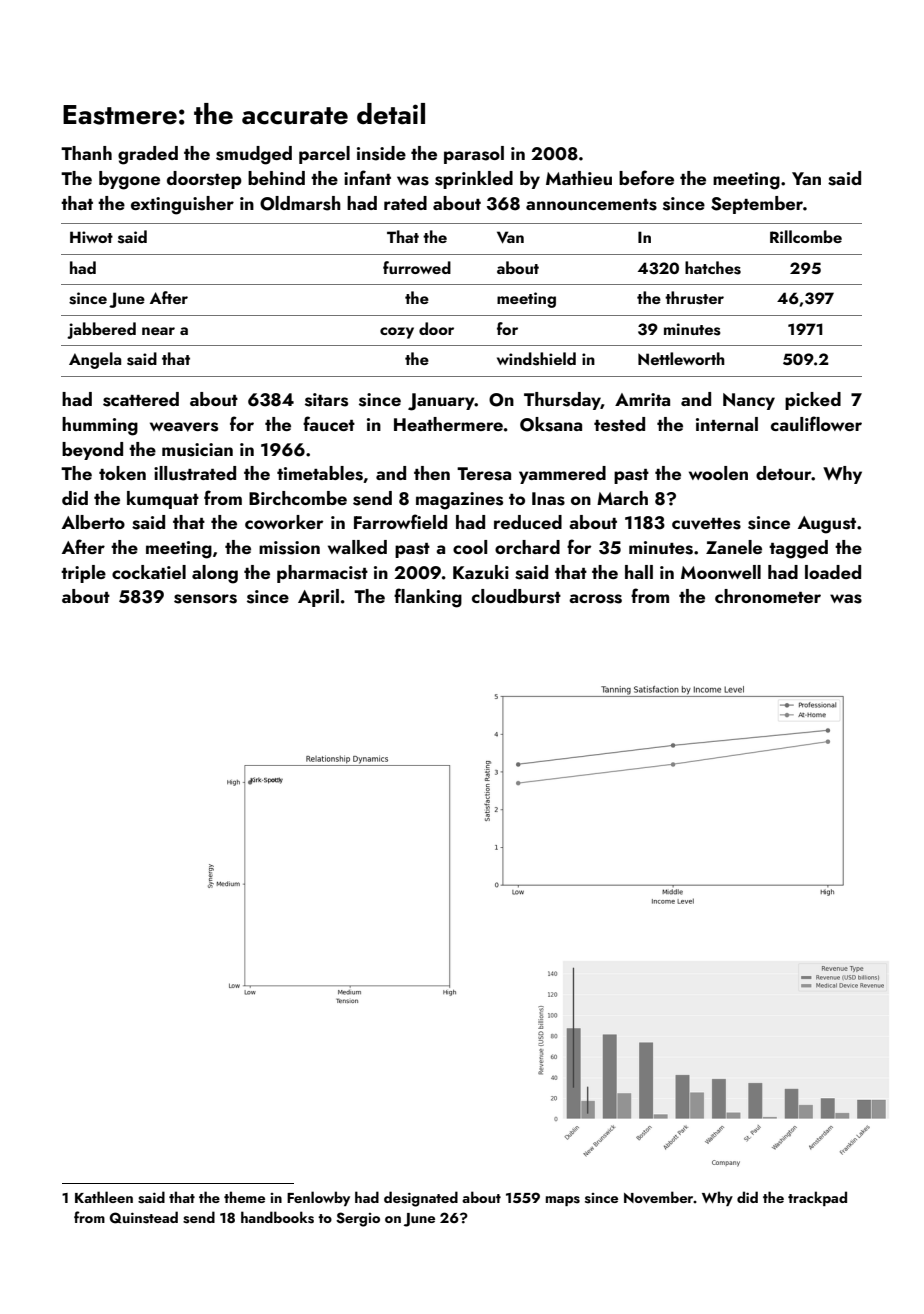 This screenshot has height=1314, width=924. What do you see at coordinates (205, 599) in the screenshot?
I see `sensors` at bounding box center [205, 599].
